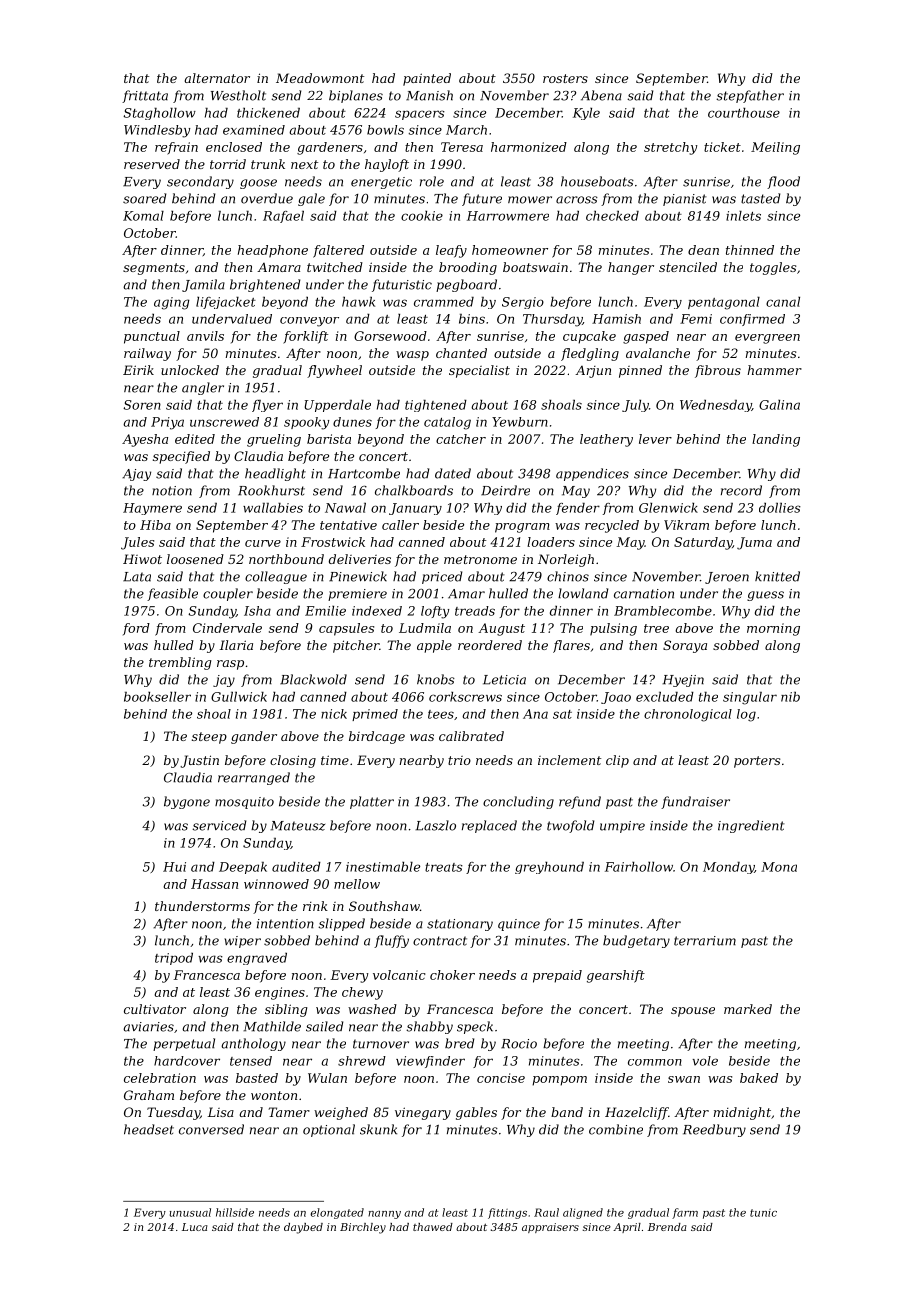 The height and width of the image is (1308, 924). Describe the element at coordinates (442, 577) in the image. I see `priced` at that location.
